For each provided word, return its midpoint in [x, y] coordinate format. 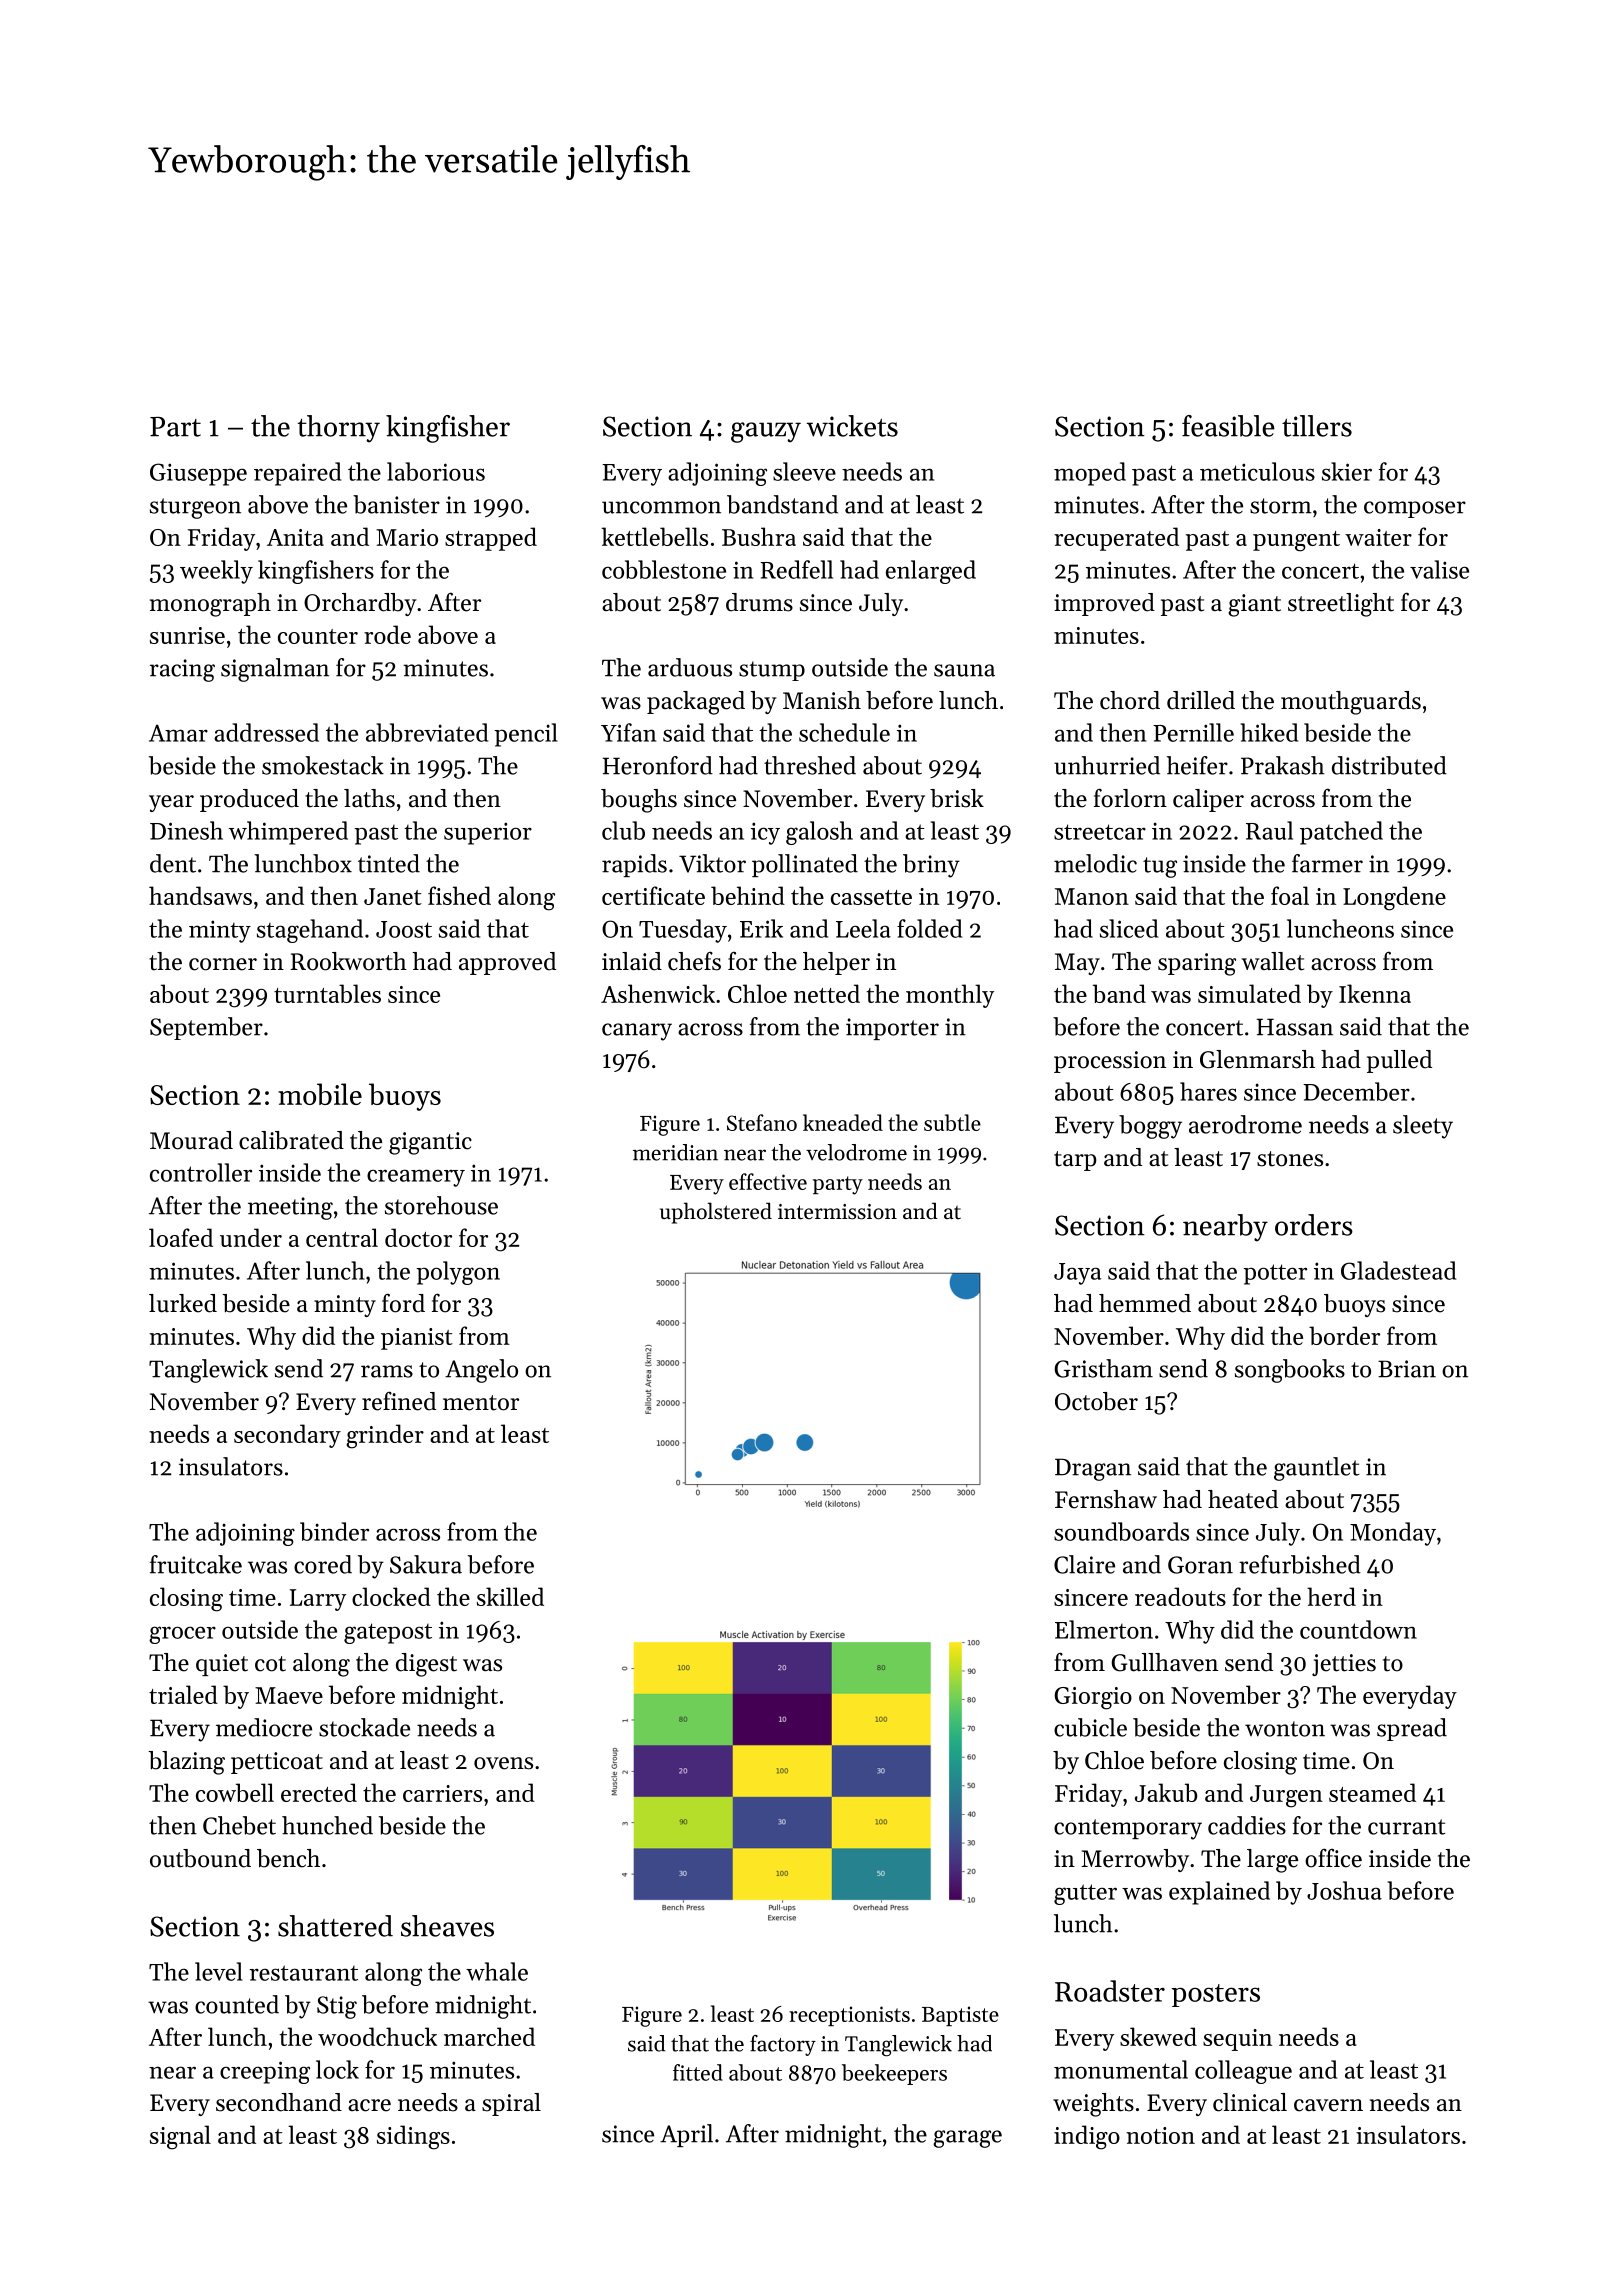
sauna [964, 670]
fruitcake [196, 1564]
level [219, 1971]
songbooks [1290, 1371]
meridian [675, 1152]
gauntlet [1316, 1469]
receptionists [849, 2016]
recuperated [1116, 539]
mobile [320, 1094]
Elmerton [1104, 1629]
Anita [295, 537]
